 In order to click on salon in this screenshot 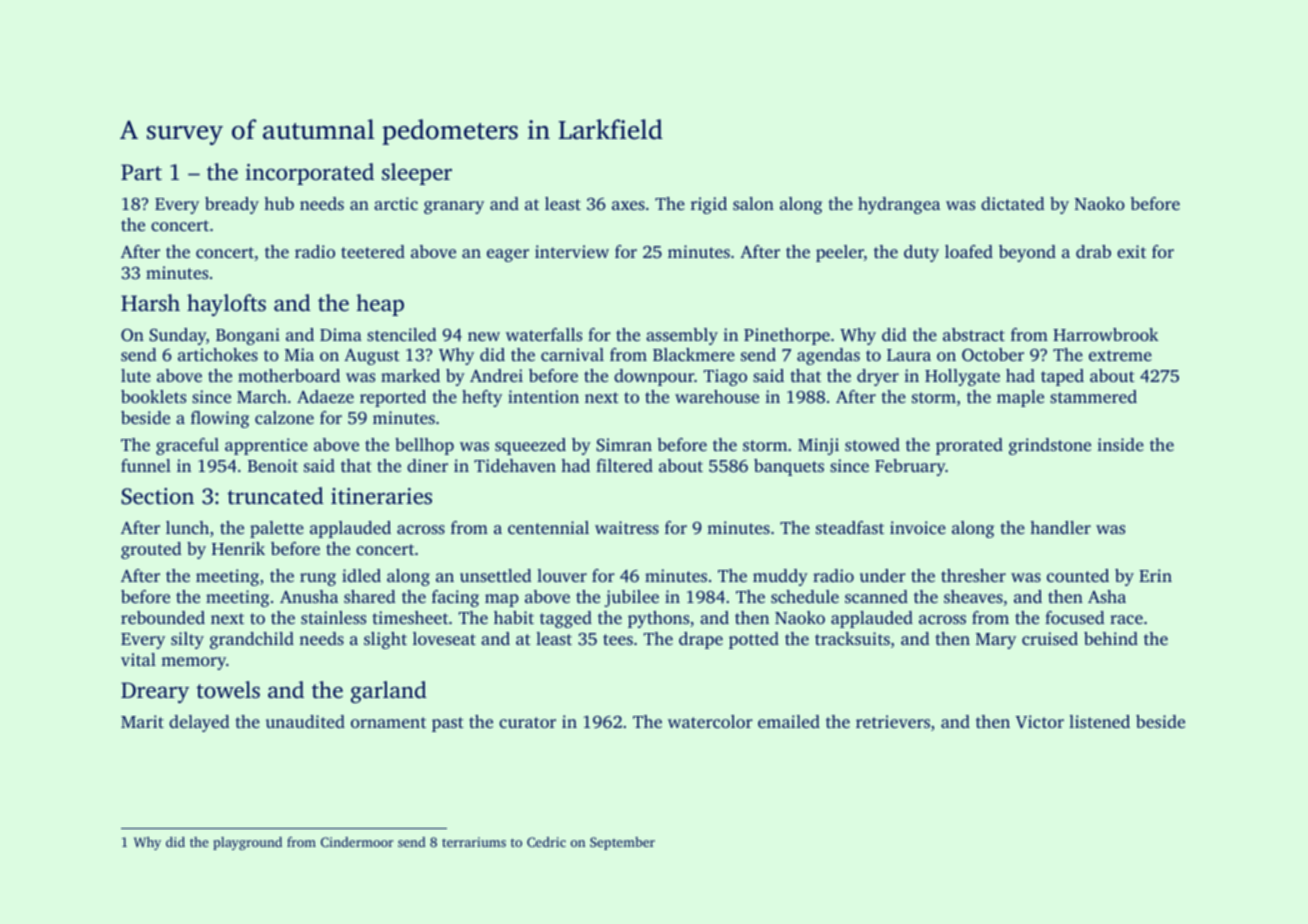, I will do `click(753, 203)`.
